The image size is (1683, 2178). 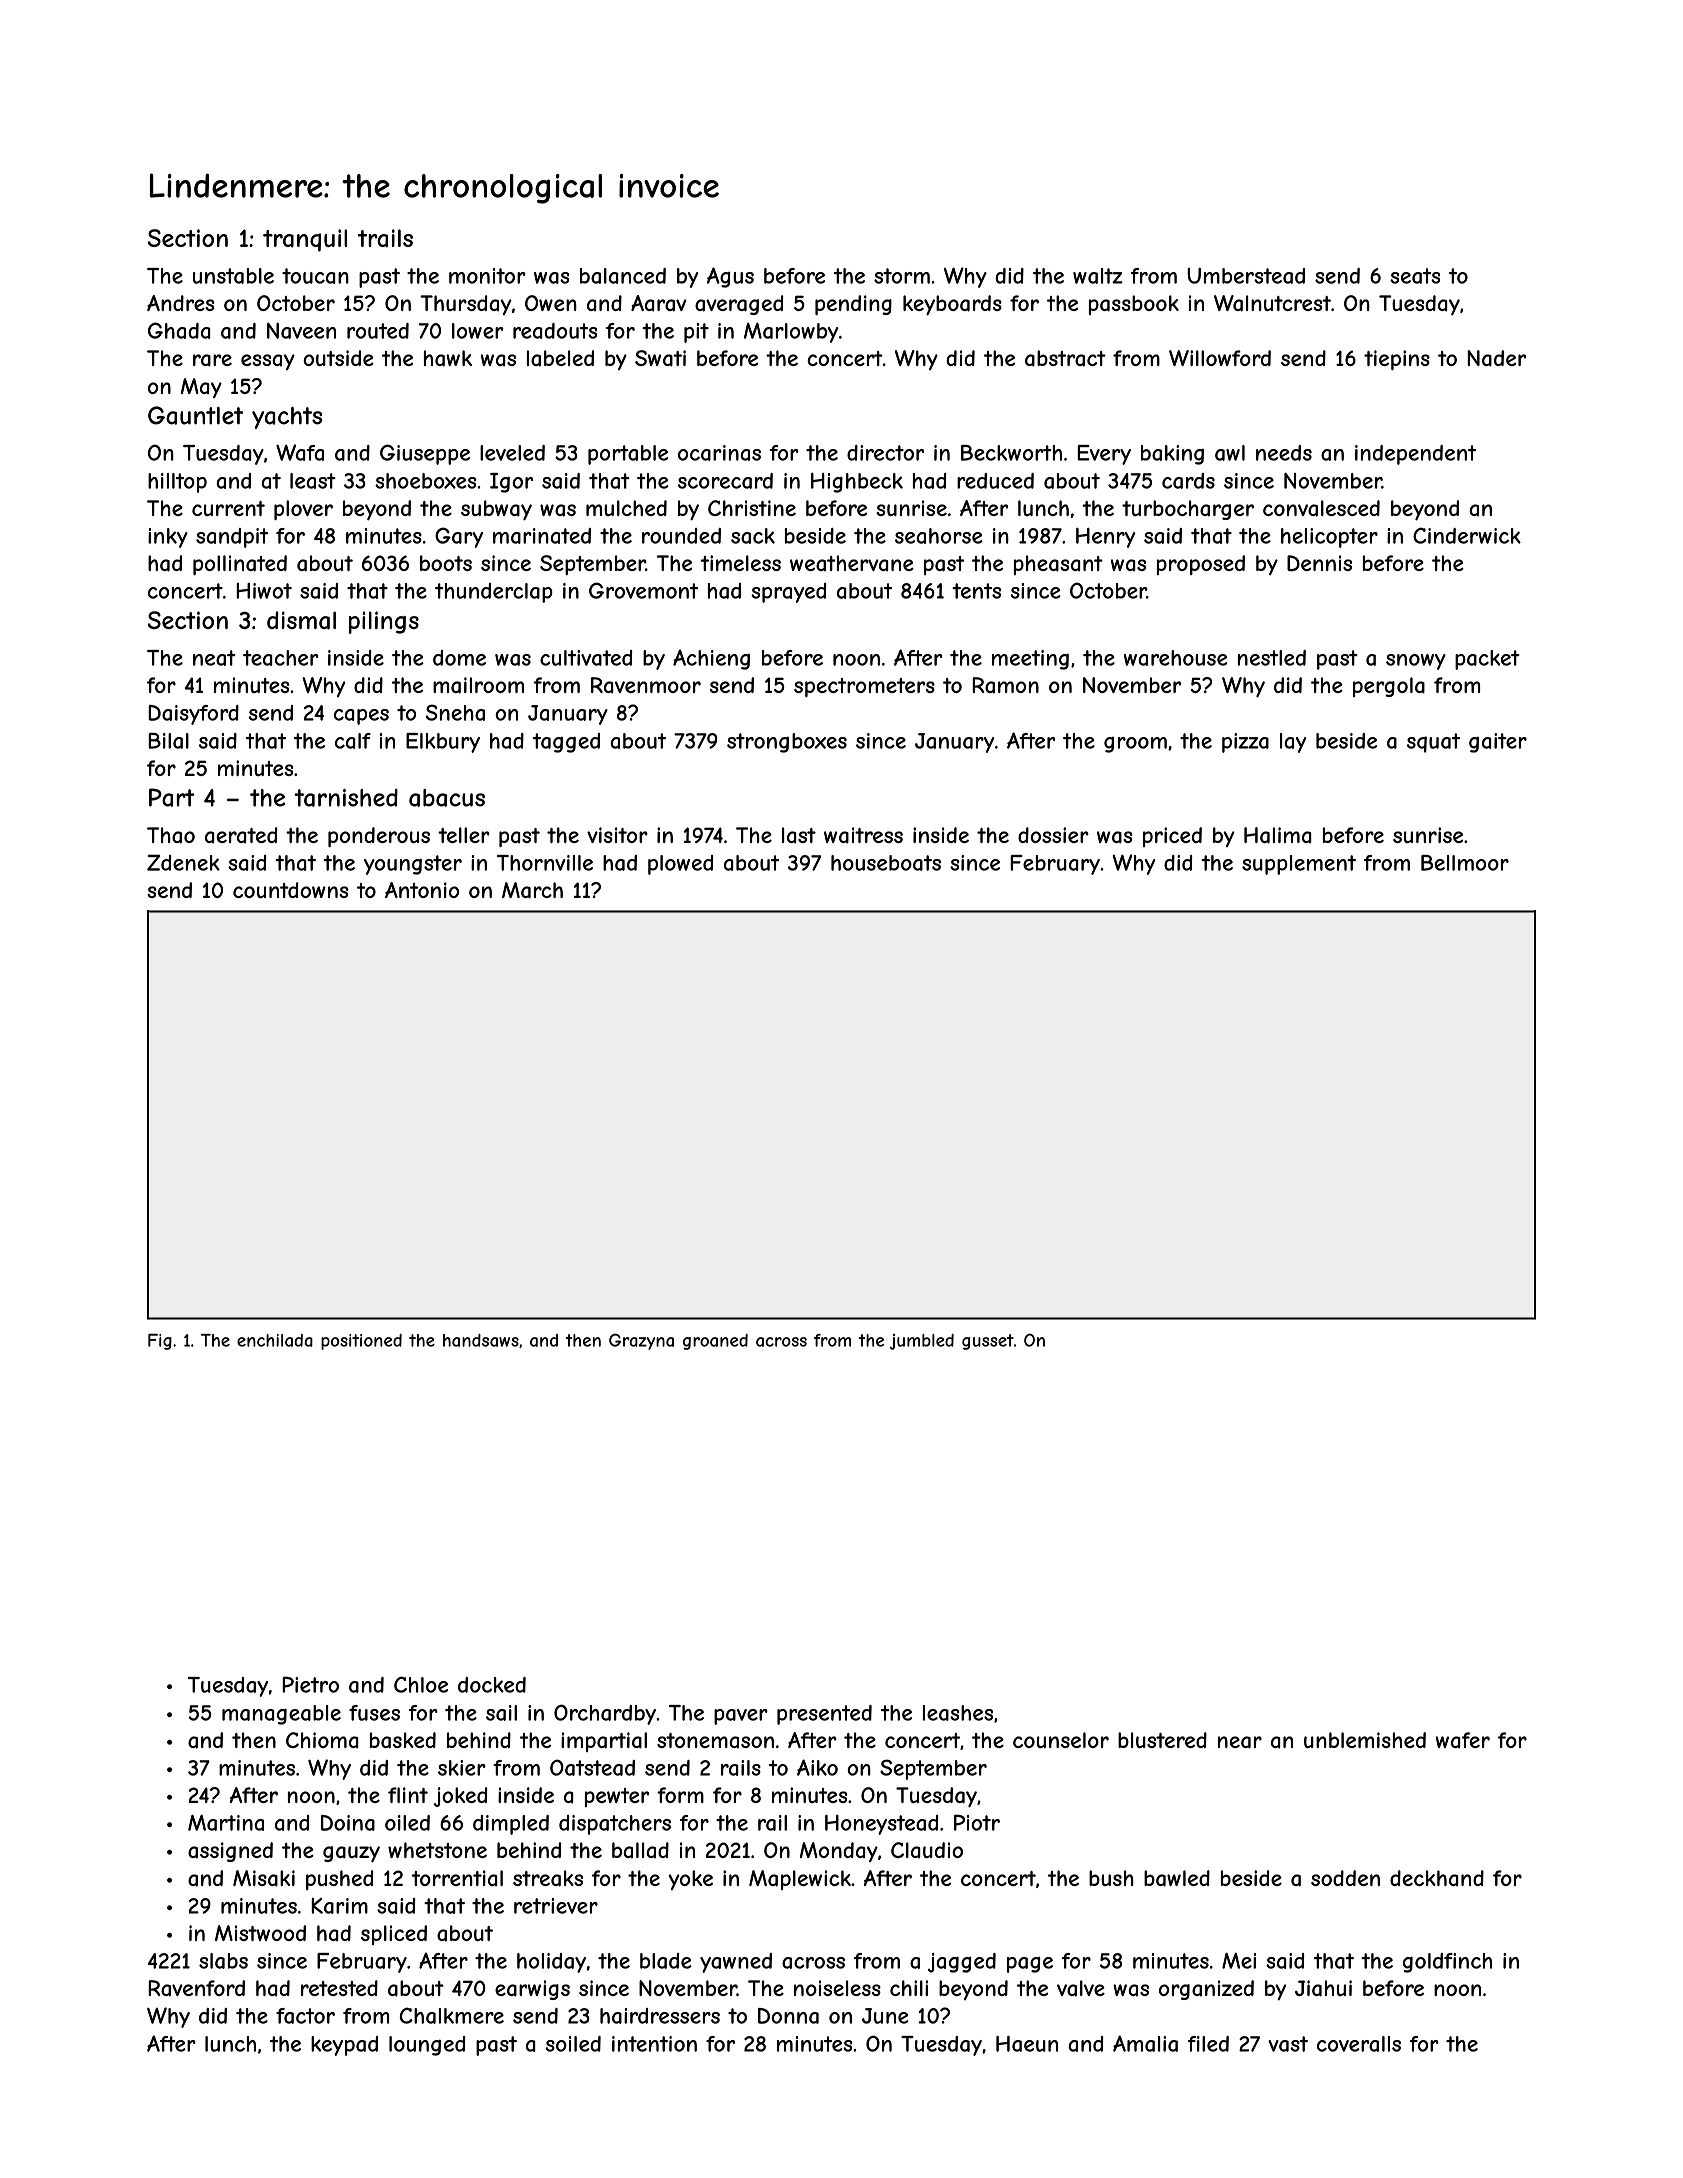 What do you see at coordinates (511, 1825) in the screenshot?
I see `dimpled` at bounding box center [511, 1825].
